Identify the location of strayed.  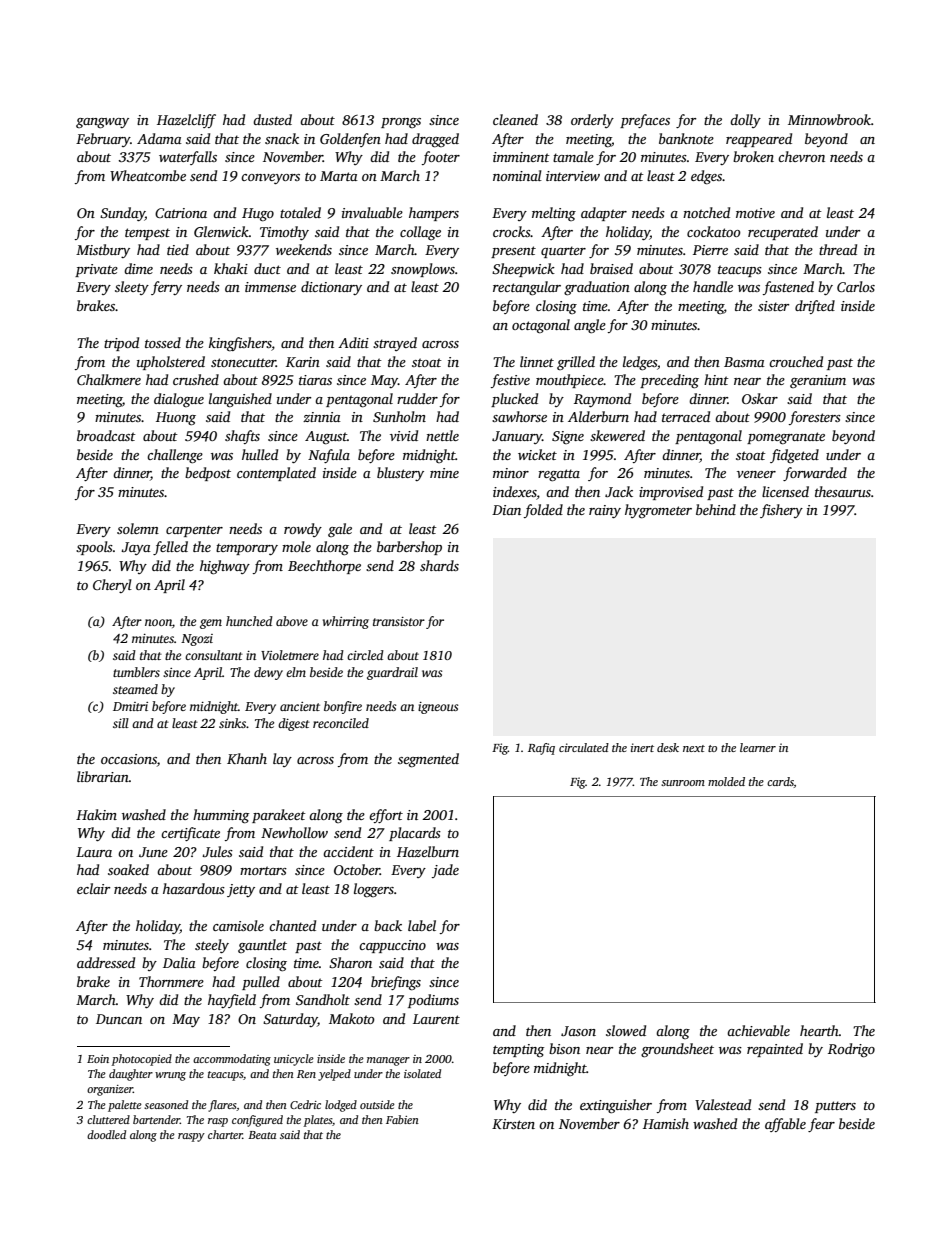
(395, 344).
